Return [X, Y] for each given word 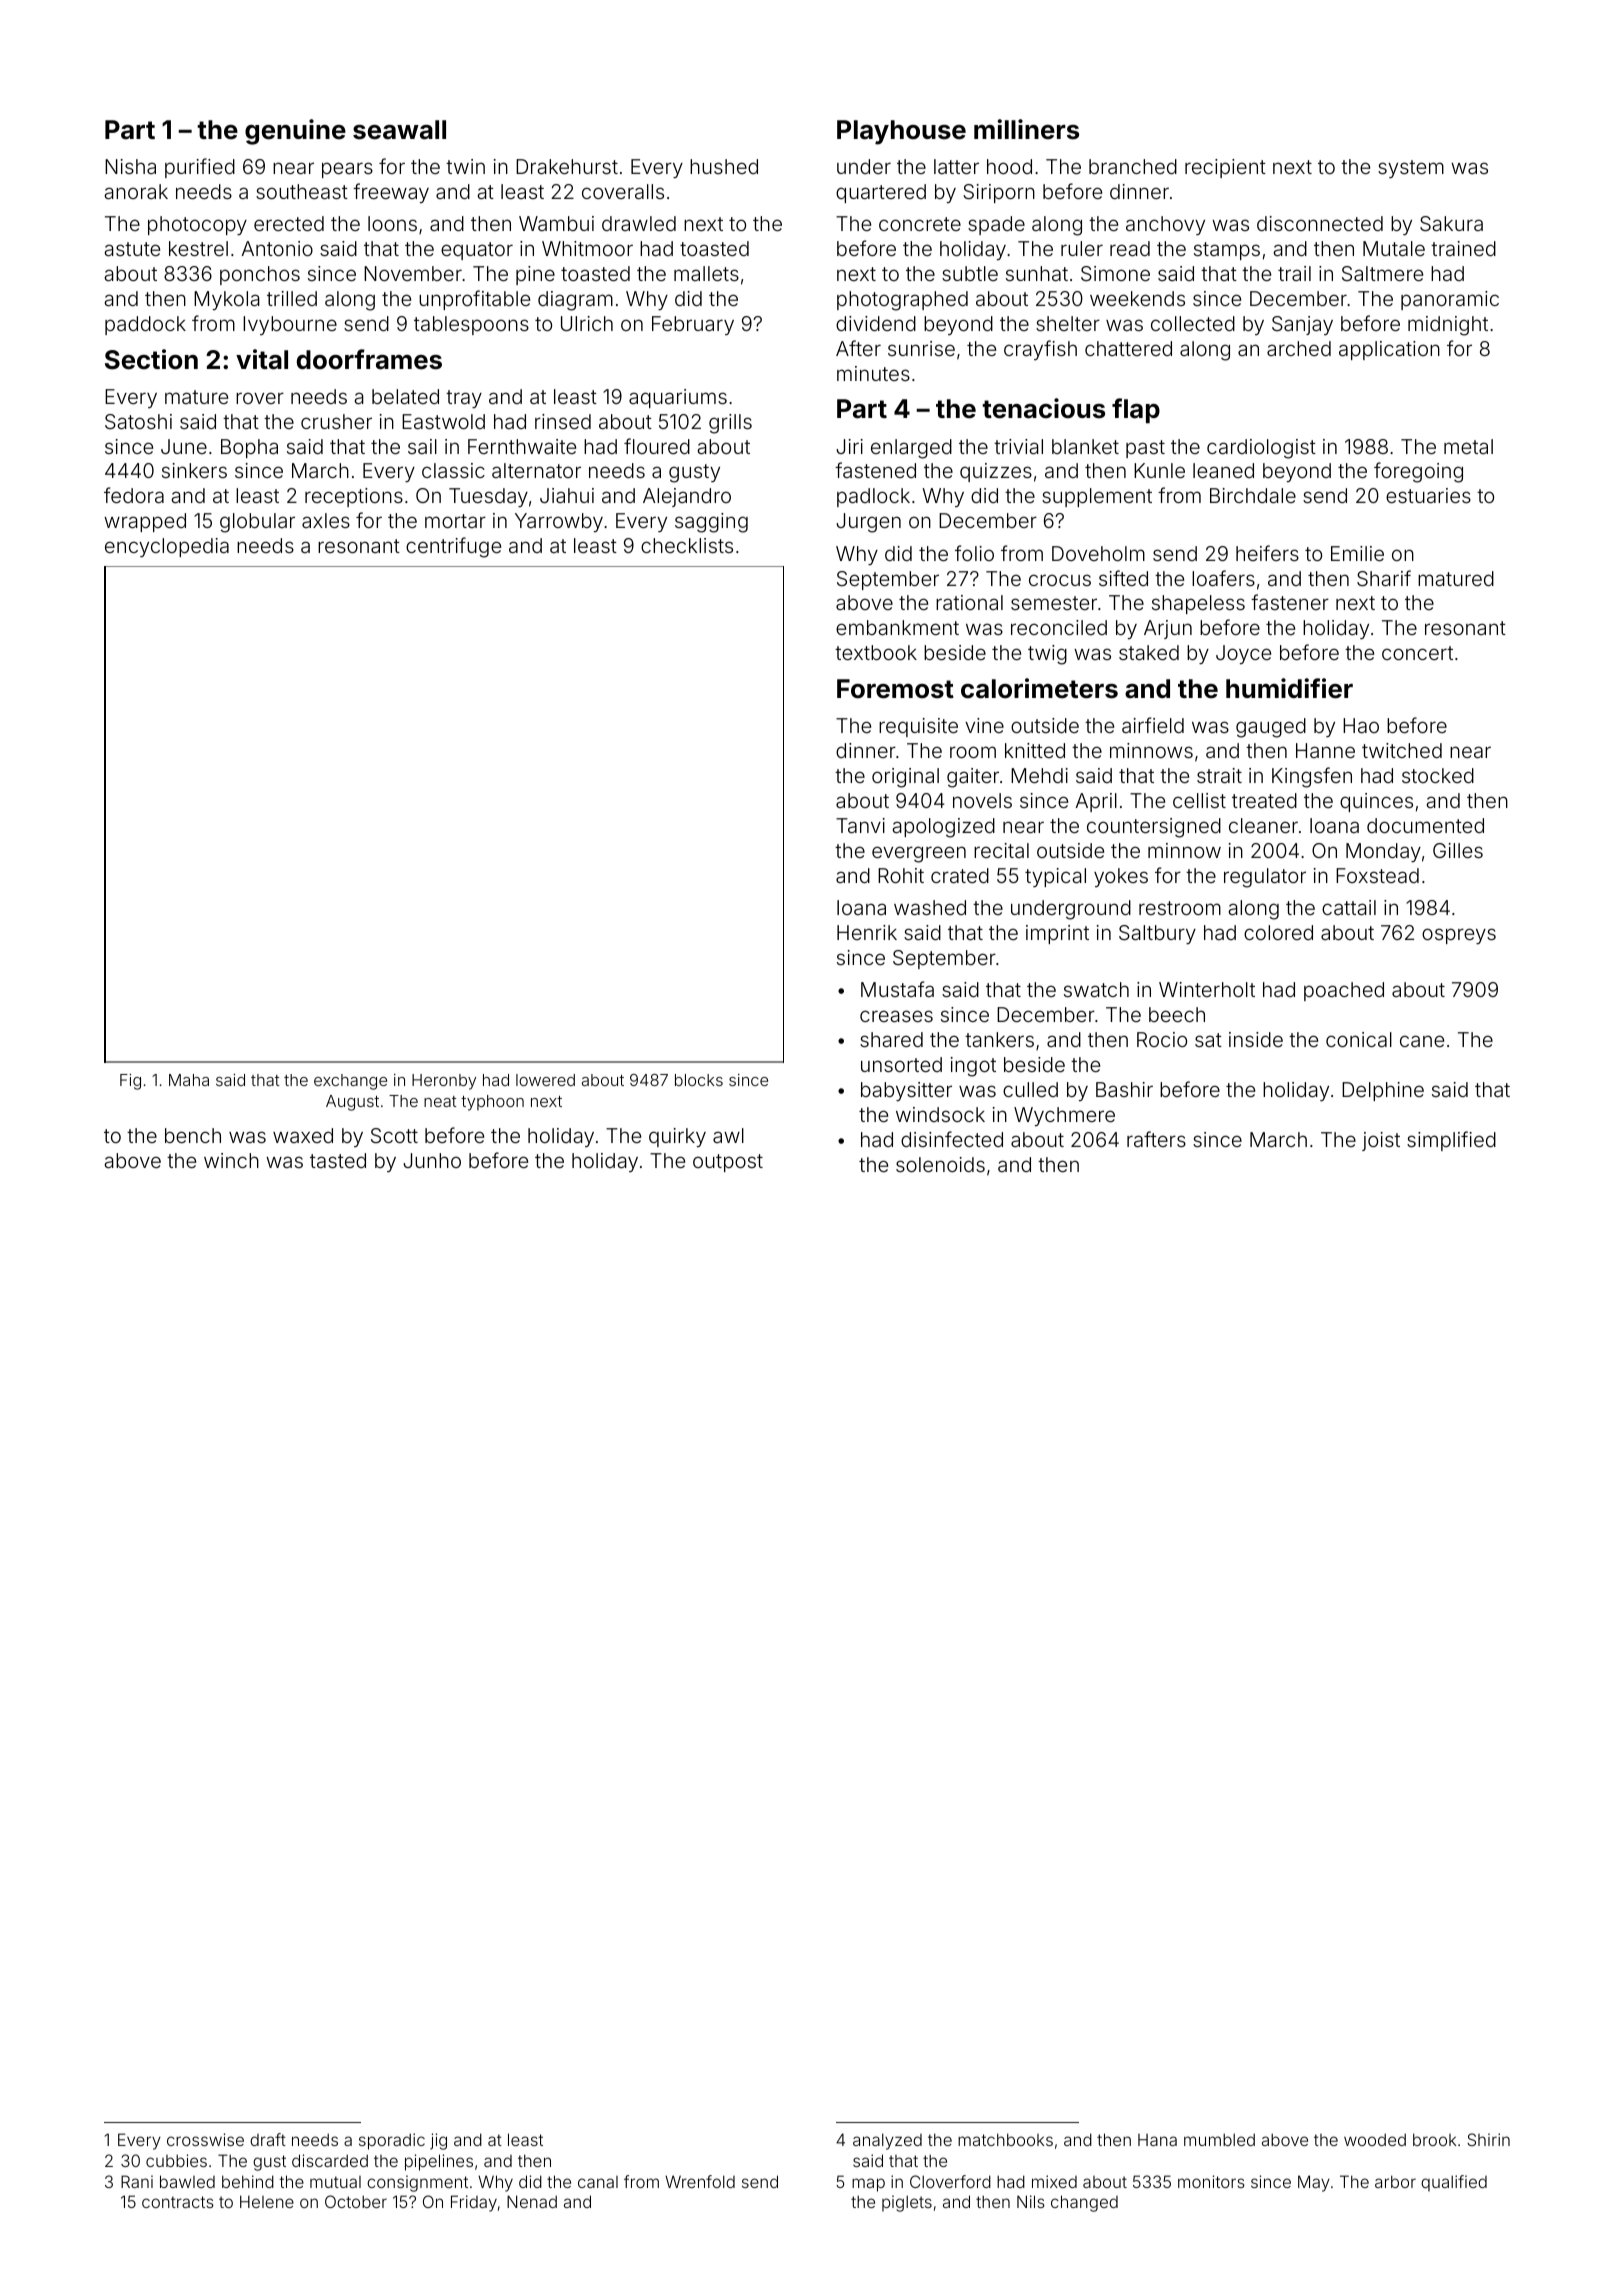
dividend [876, 323]
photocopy [197, 225]
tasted [338, 1160]
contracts [178, 2202]
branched [1133, 166]
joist [1381, 1141]
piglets [907, 2203]
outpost [728, 1163]
